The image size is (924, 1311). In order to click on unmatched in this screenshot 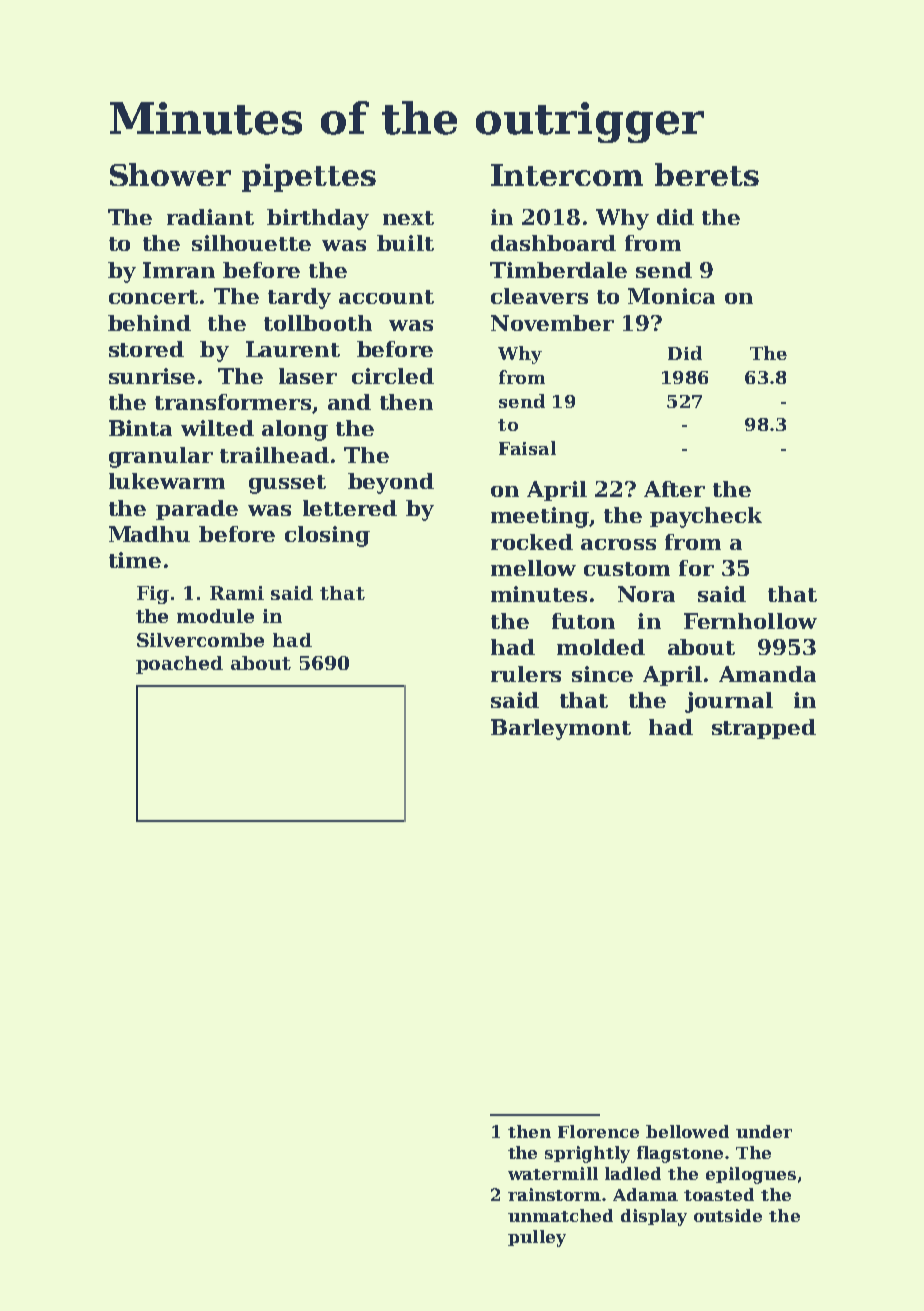, I will do `click(560, 1215)`.
